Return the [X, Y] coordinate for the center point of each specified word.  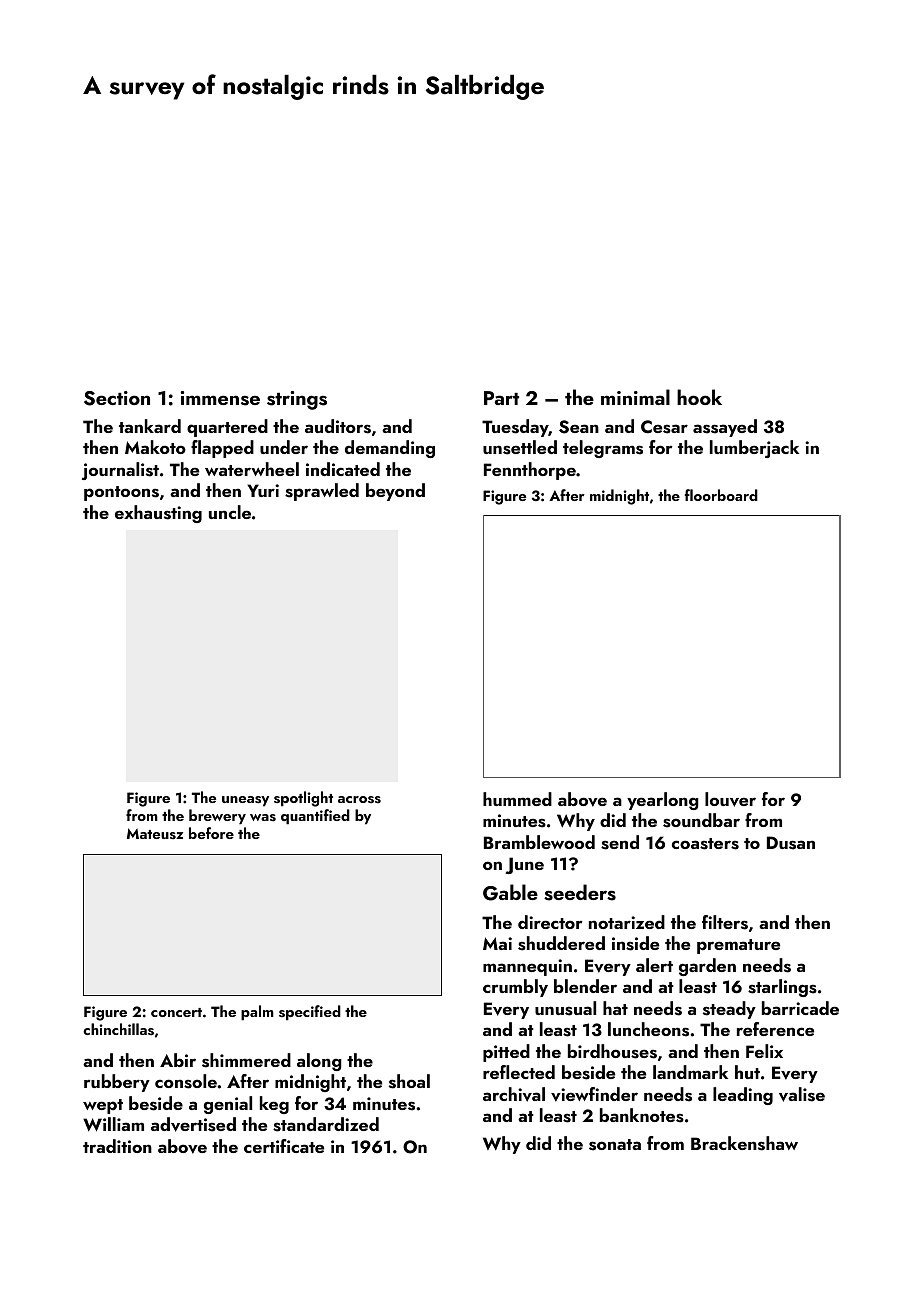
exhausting [158, 514]
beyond [395, 492]
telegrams [603, 449]
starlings [782, 988]
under [284, 447]
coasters [705, 844]
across [359, 800]
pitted [506, 1053]
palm [257, 1013]
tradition [117, 1146]
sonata [615, 1145]
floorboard [721, 495]
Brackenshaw [744, 1143]
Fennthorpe [530, 471]
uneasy [245, 801]
